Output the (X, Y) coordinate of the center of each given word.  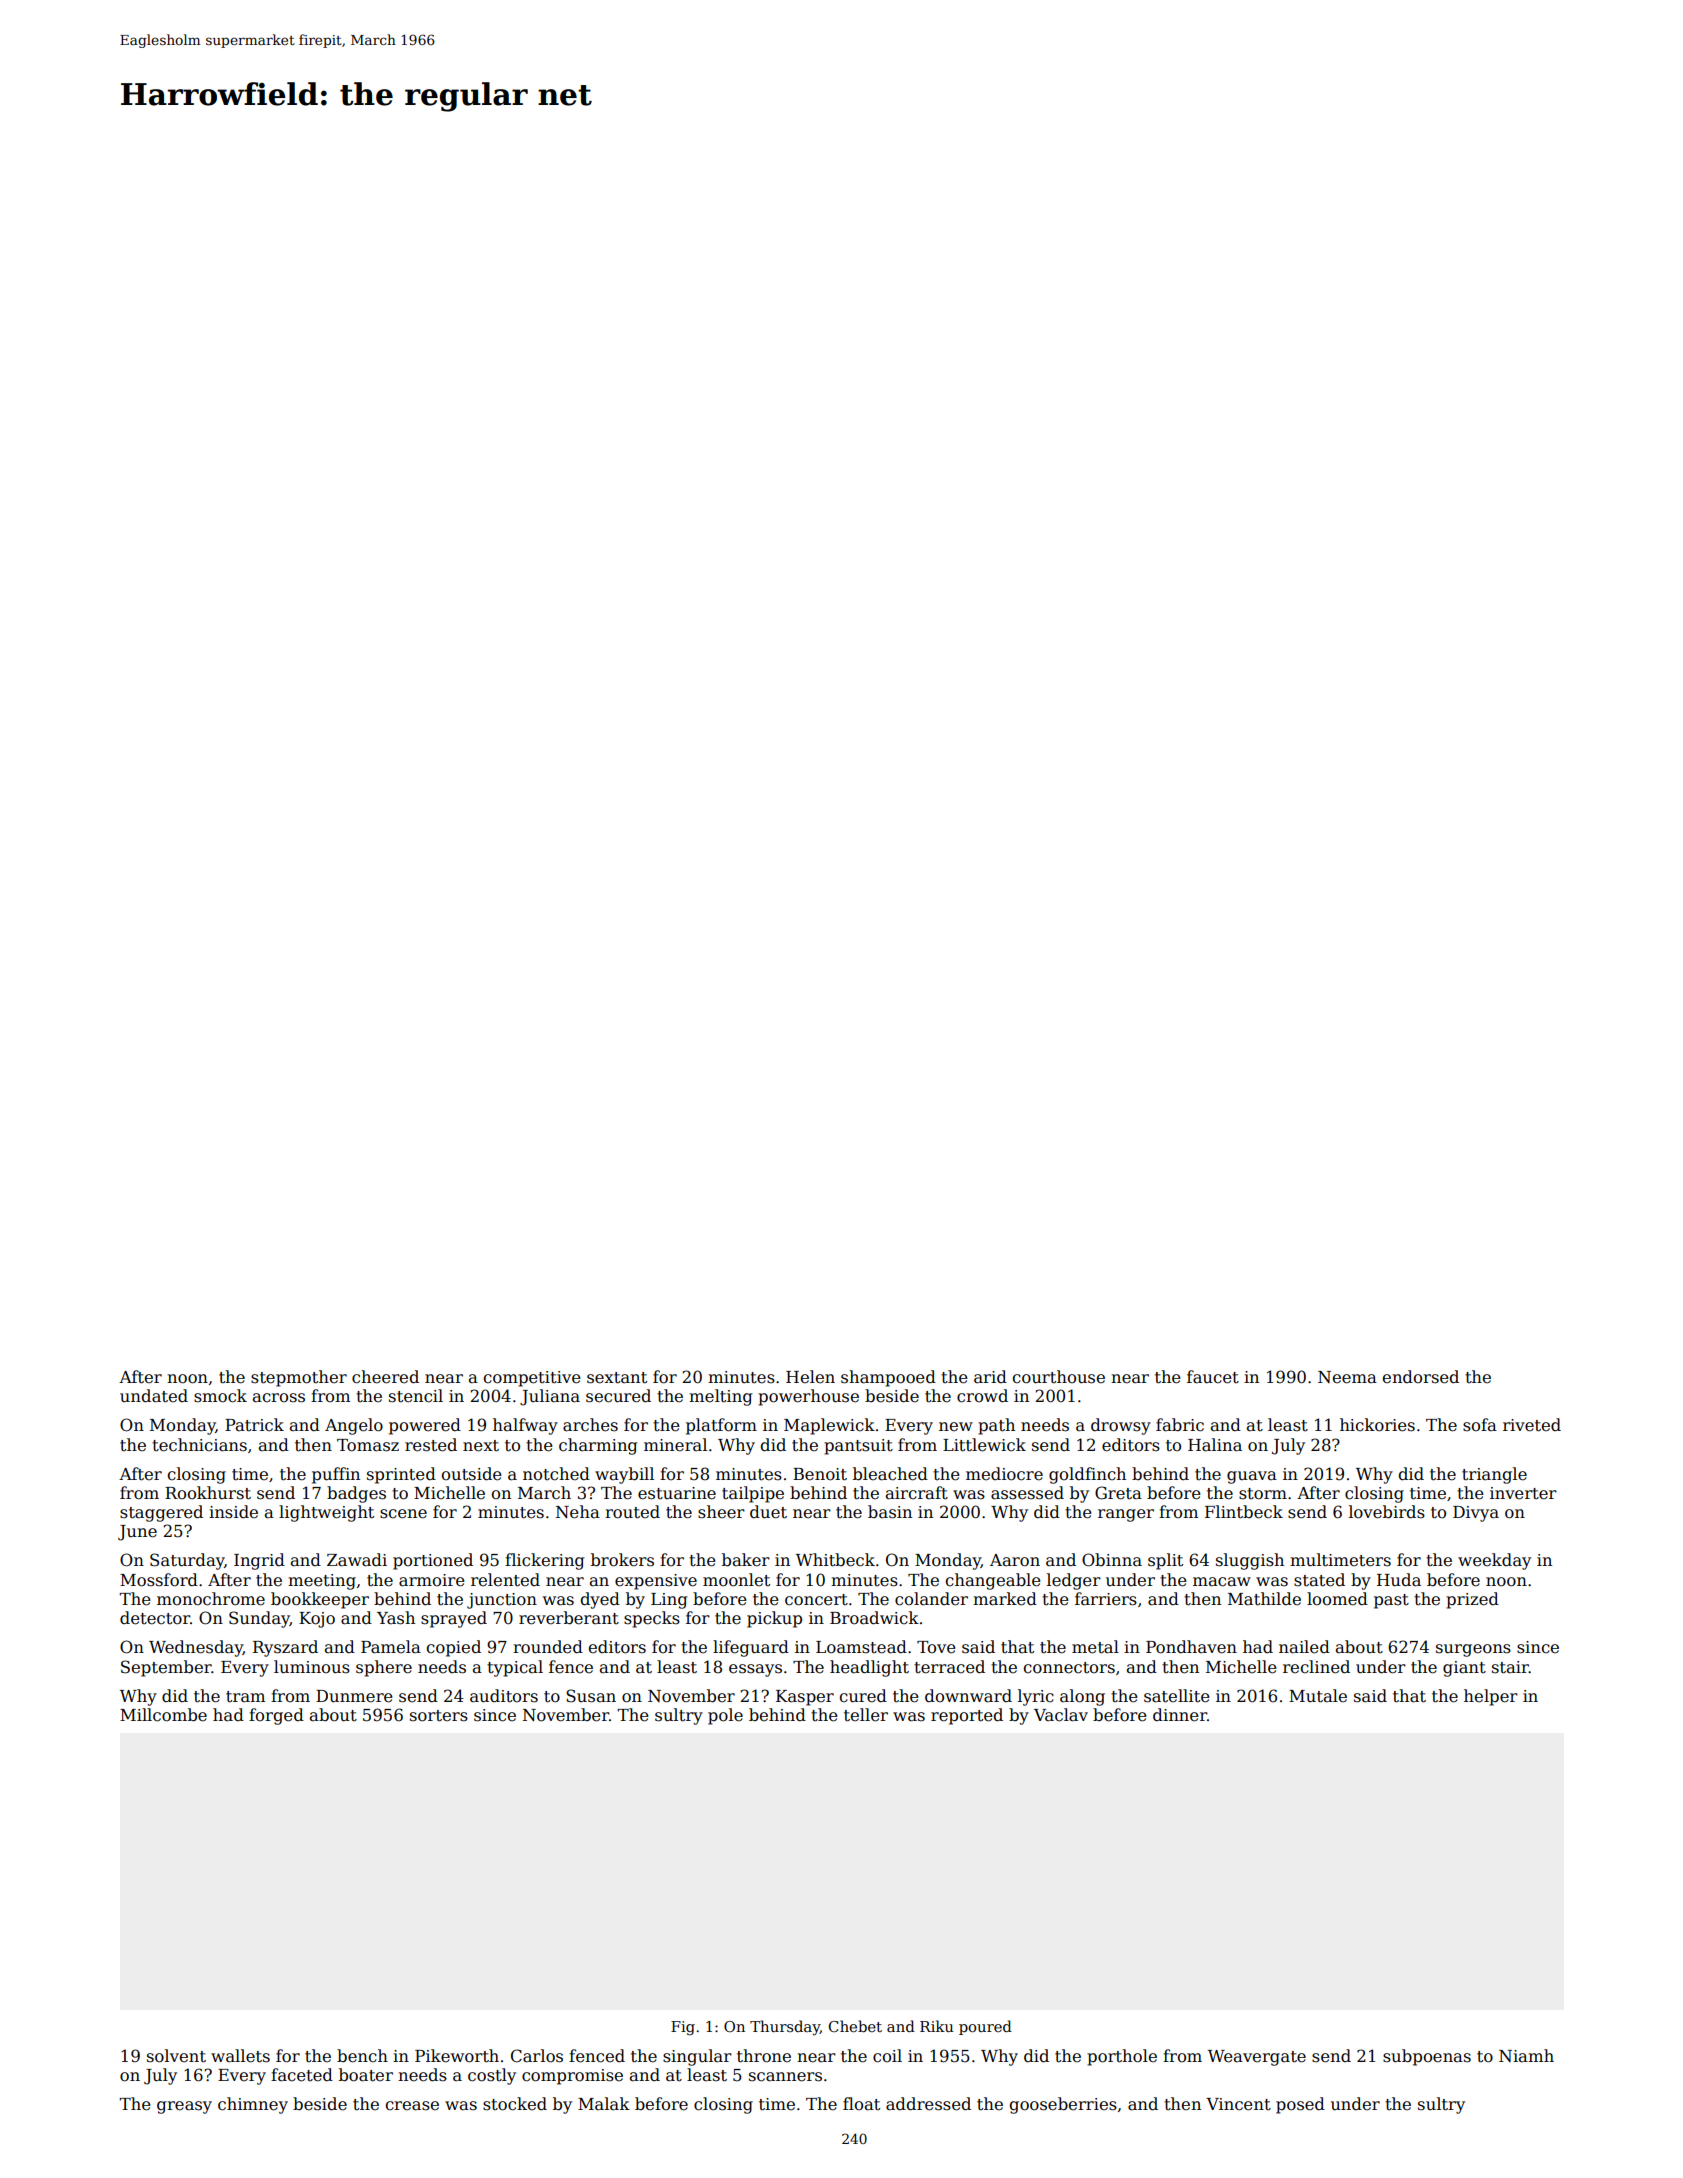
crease (412, 2106)
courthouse (1059, 1377)
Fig (683, 2028)
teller (866, 1715)
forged (276, 1716)
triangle (1494, 1475)
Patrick (254, 1425)
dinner (1180, 1715)
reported (967, 1716)
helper (1491, 1697)
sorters (439, 1716)
